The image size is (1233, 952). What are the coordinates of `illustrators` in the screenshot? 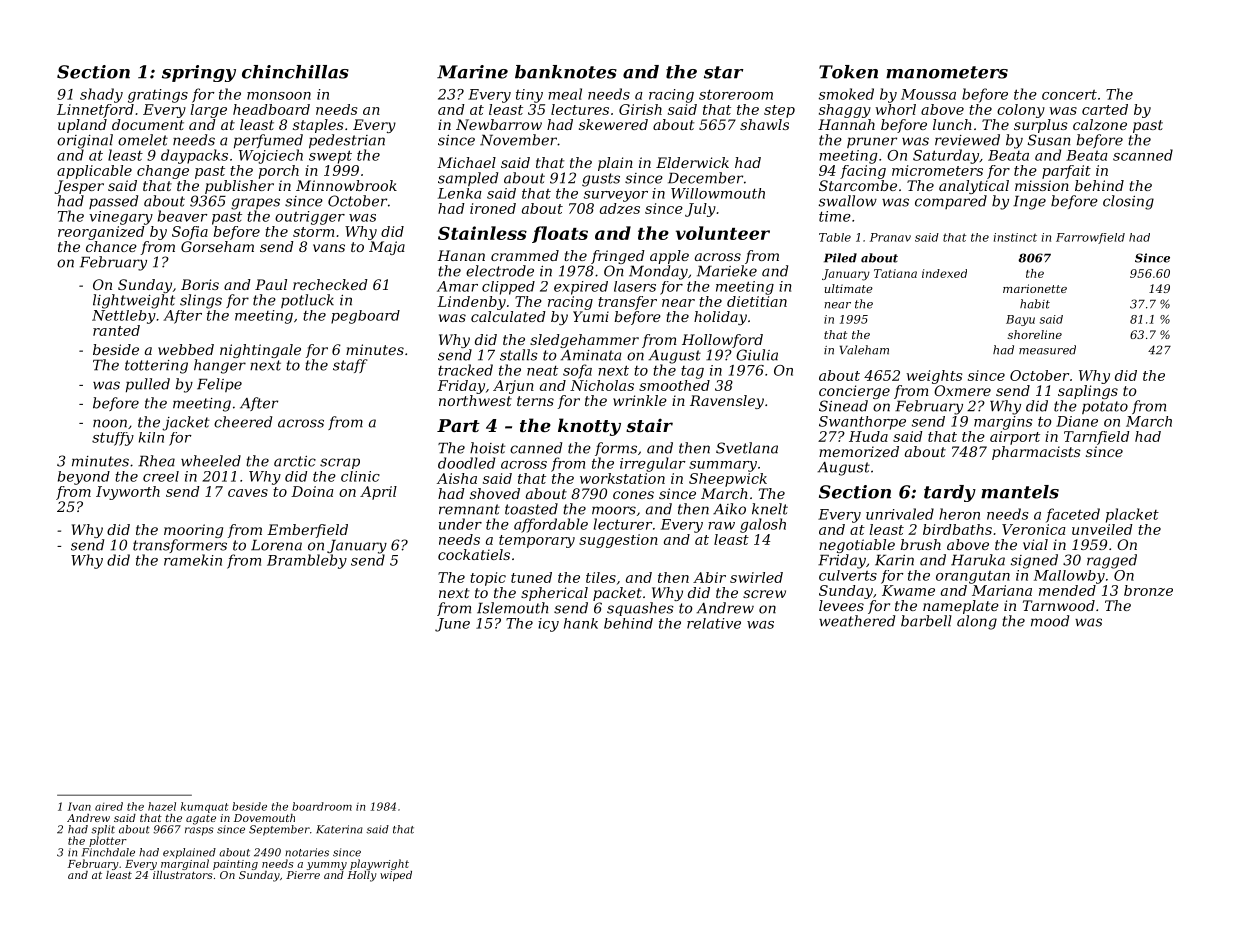 It's located at (183, 875).
